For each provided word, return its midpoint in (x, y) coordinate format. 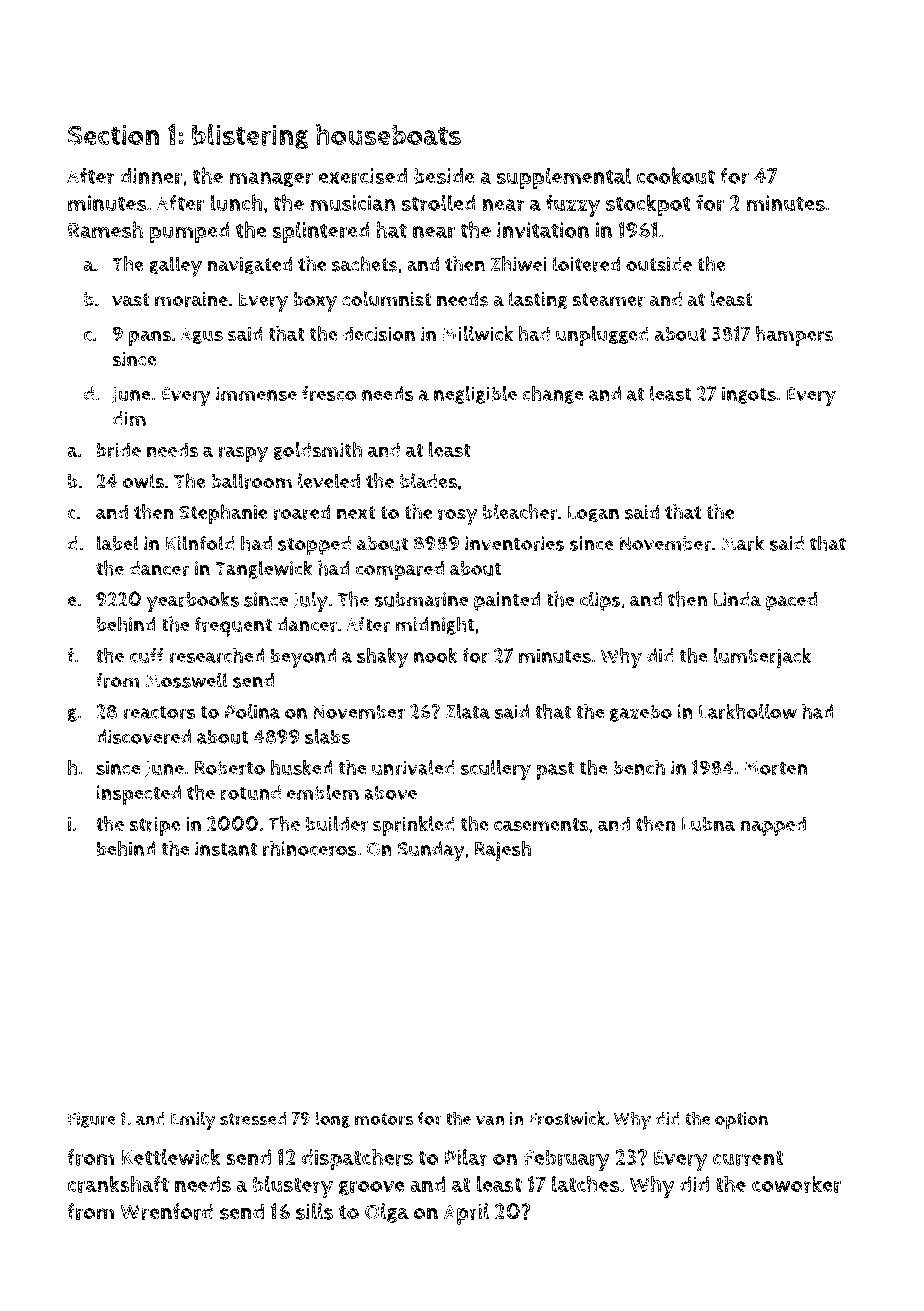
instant (226, 848)
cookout (676, 175)
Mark (742, 543)
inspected (139, 795)
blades (428, 481)
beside (444, 176)
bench (639, 767)
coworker (796, 1184)
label (118, 543)
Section (114, 134)
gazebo (641, 713)
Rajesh (503, 850)
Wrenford (166, 1211)
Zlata (467, 711)
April (466, 1214)
